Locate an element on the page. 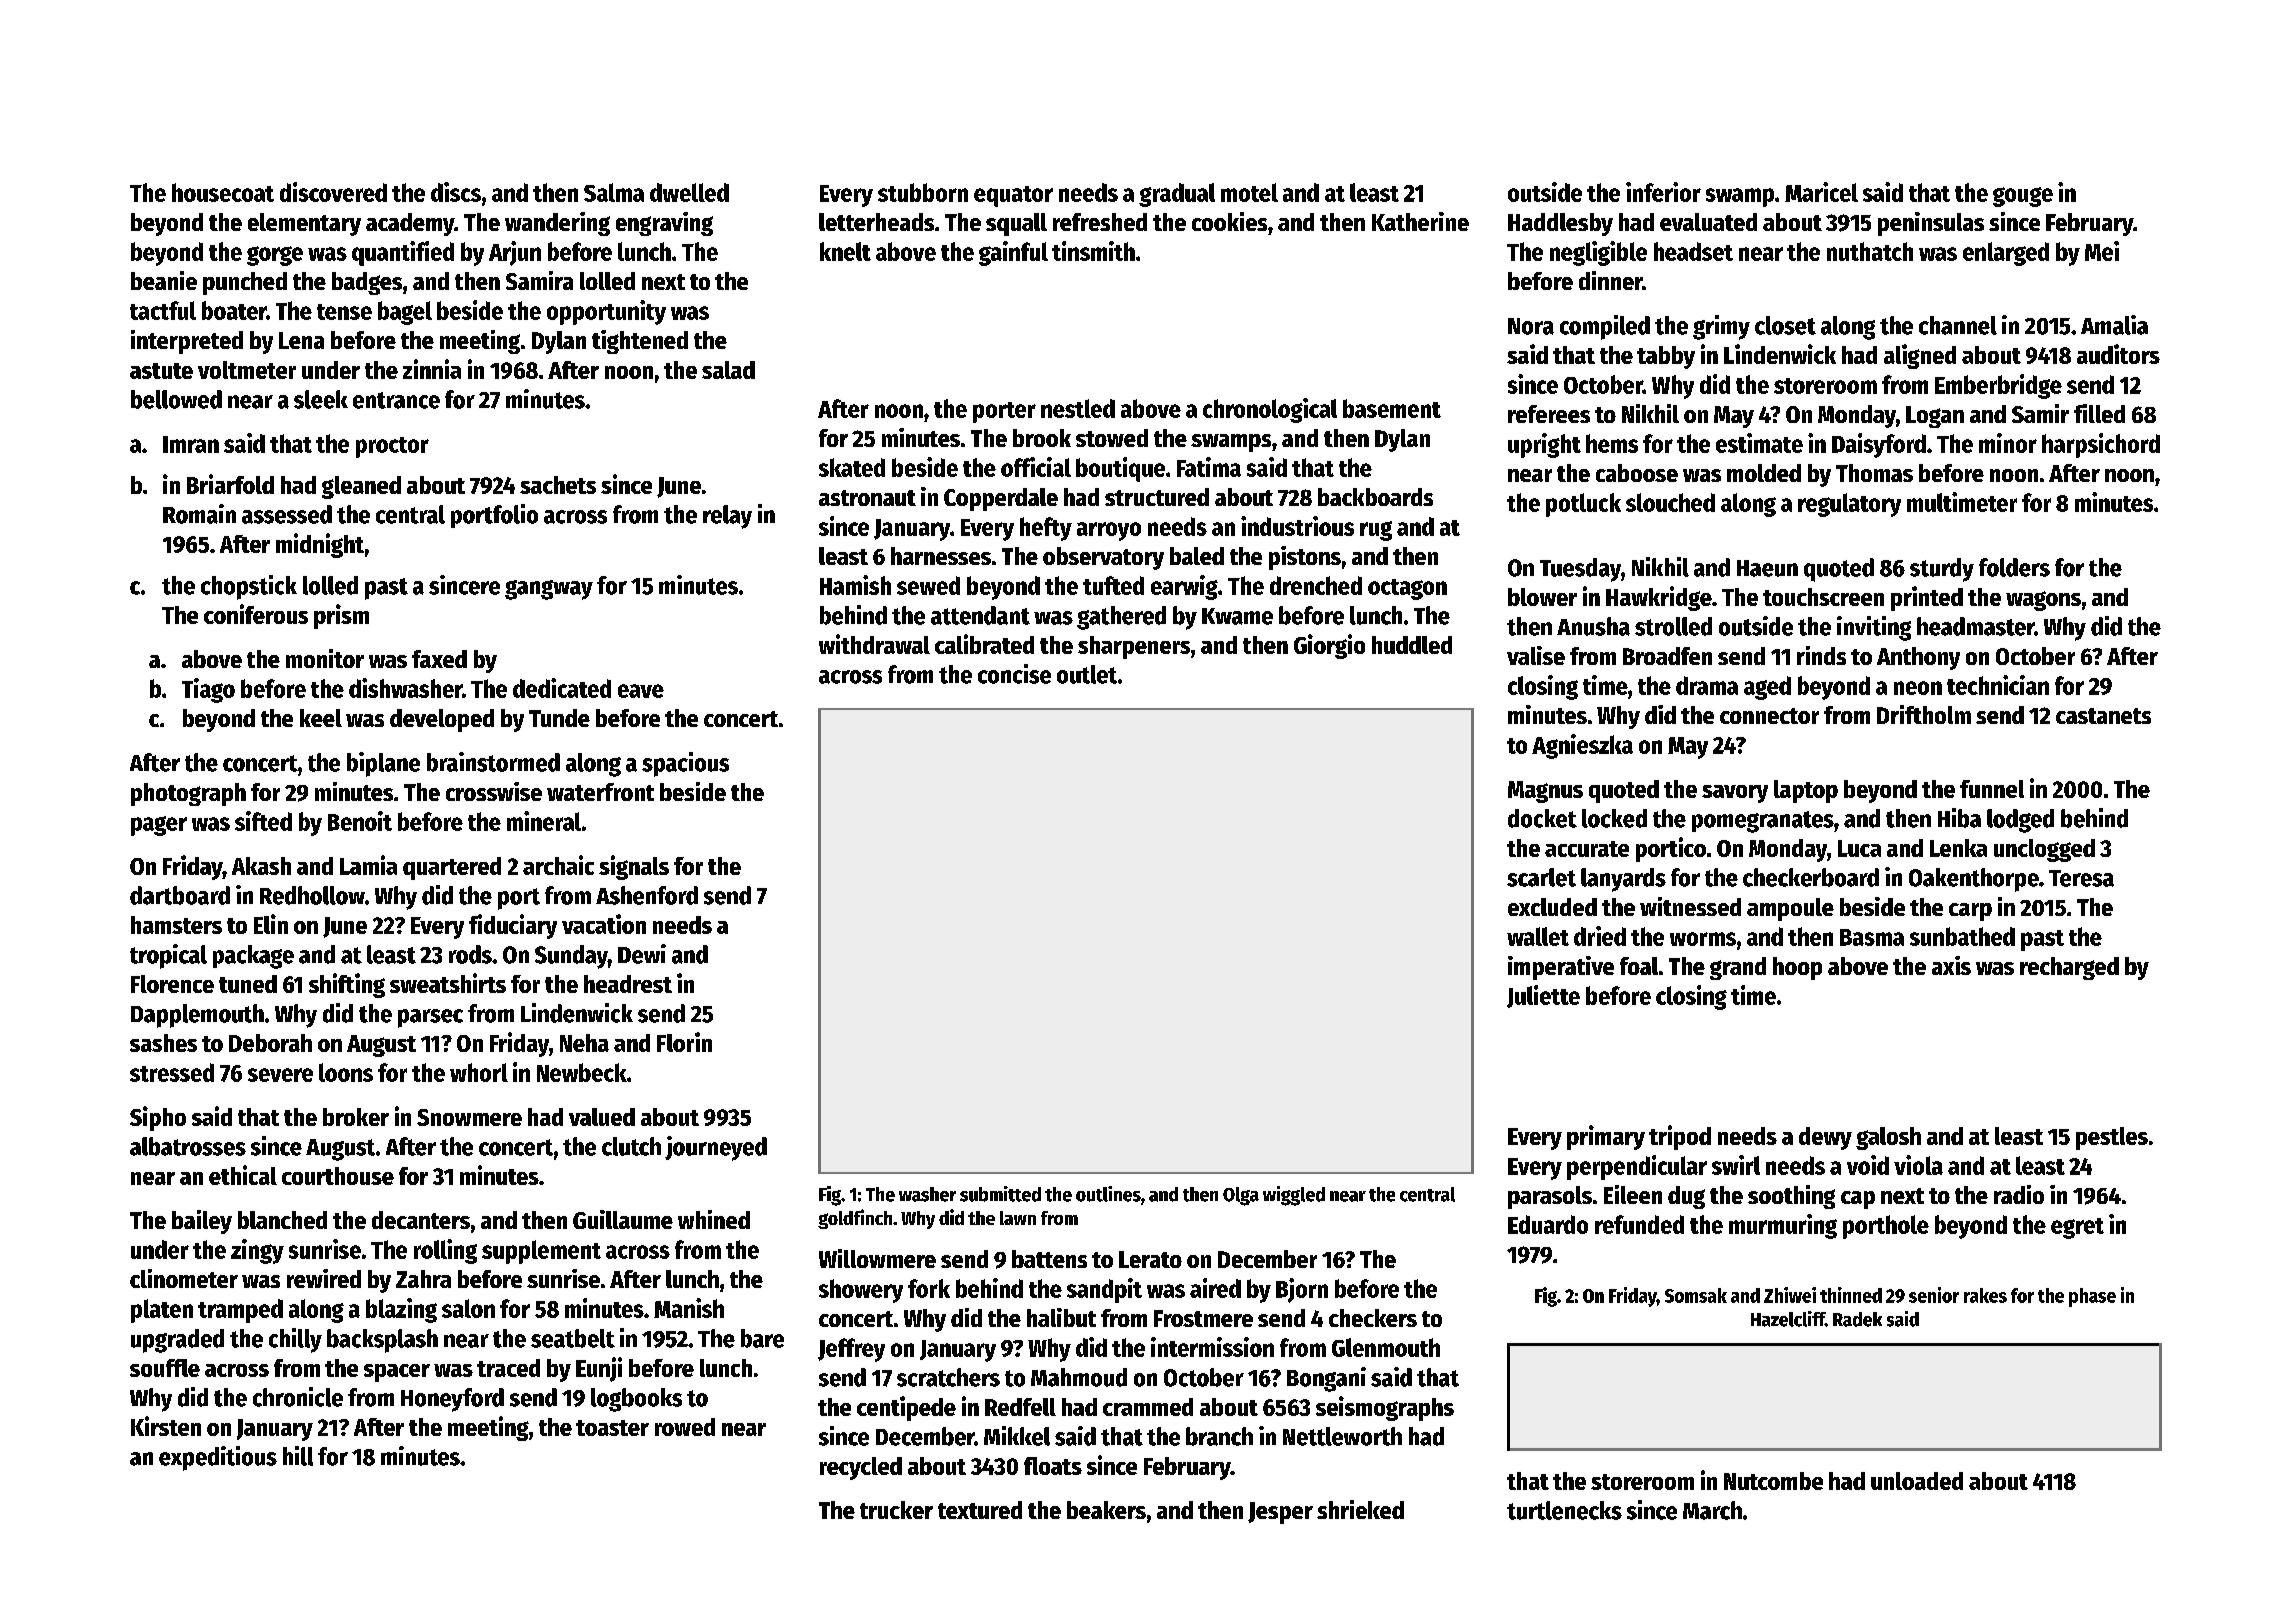 The width and height of the page is (2292, 1620). Tiago is located at coordinates (208, 690).
